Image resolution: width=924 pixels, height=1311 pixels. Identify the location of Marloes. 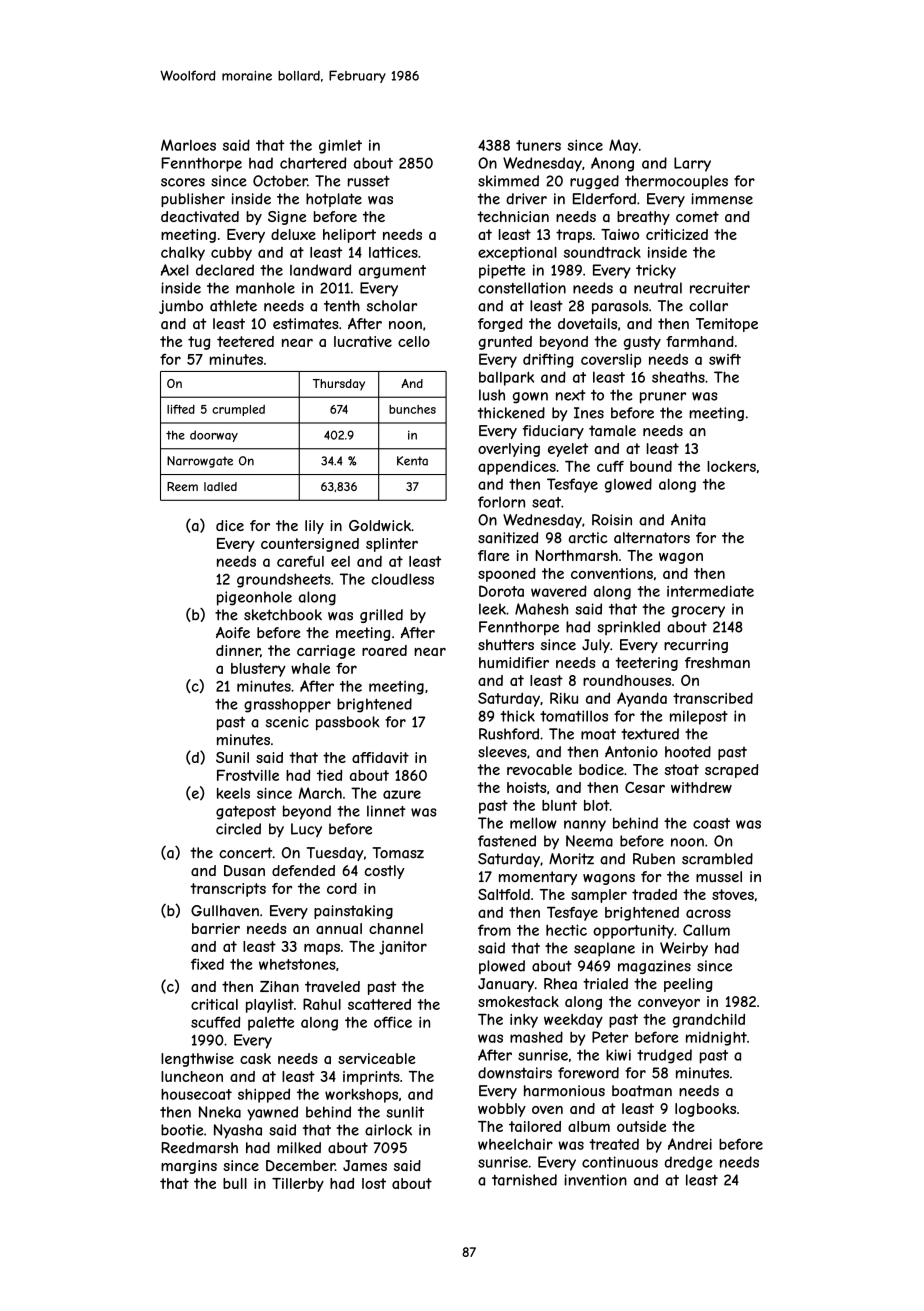
(188, 145).
